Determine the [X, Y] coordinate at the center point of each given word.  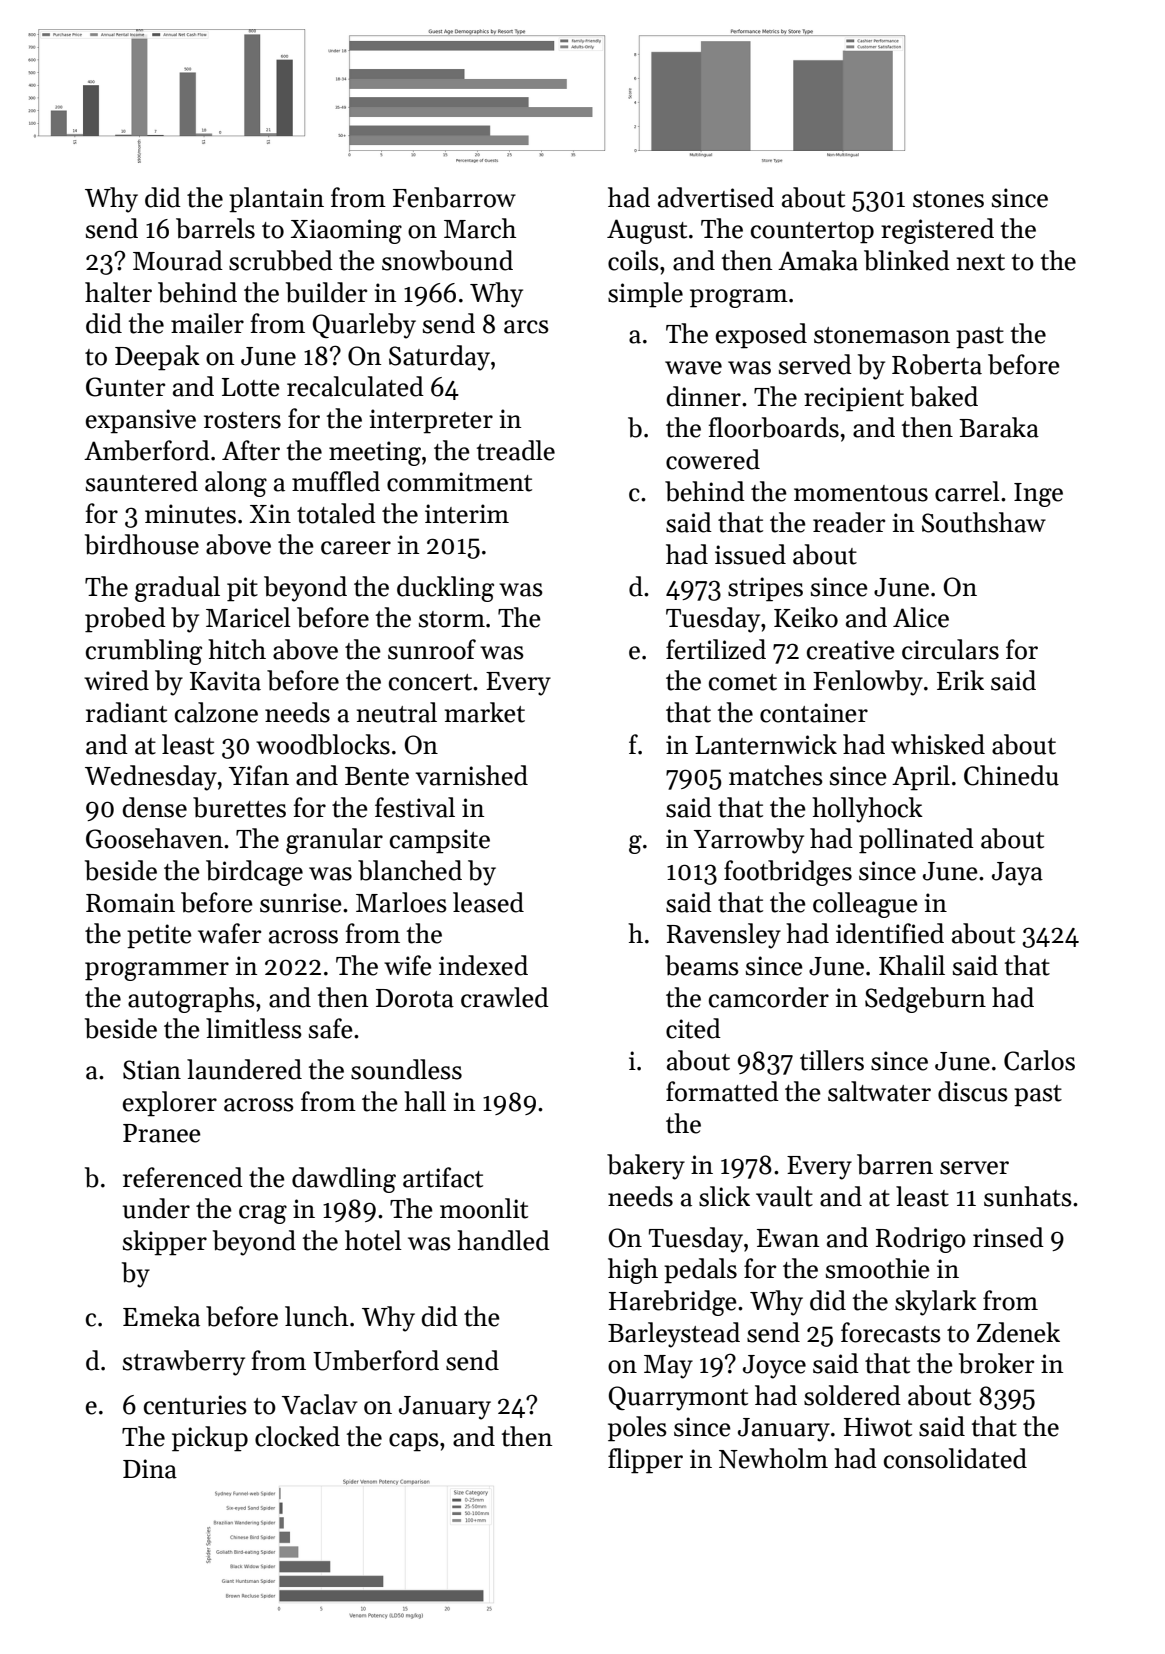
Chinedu [1011, 775]
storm [452, 619]
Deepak [157, 358]
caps [414, 1442]
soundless [406, 1069]
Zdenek [1018, 1332]
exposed [761, 336]
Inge [1038, 495]
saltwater [879, 1091]
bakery [646, 1167]
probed [125, 620]
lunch [316, 1316]
